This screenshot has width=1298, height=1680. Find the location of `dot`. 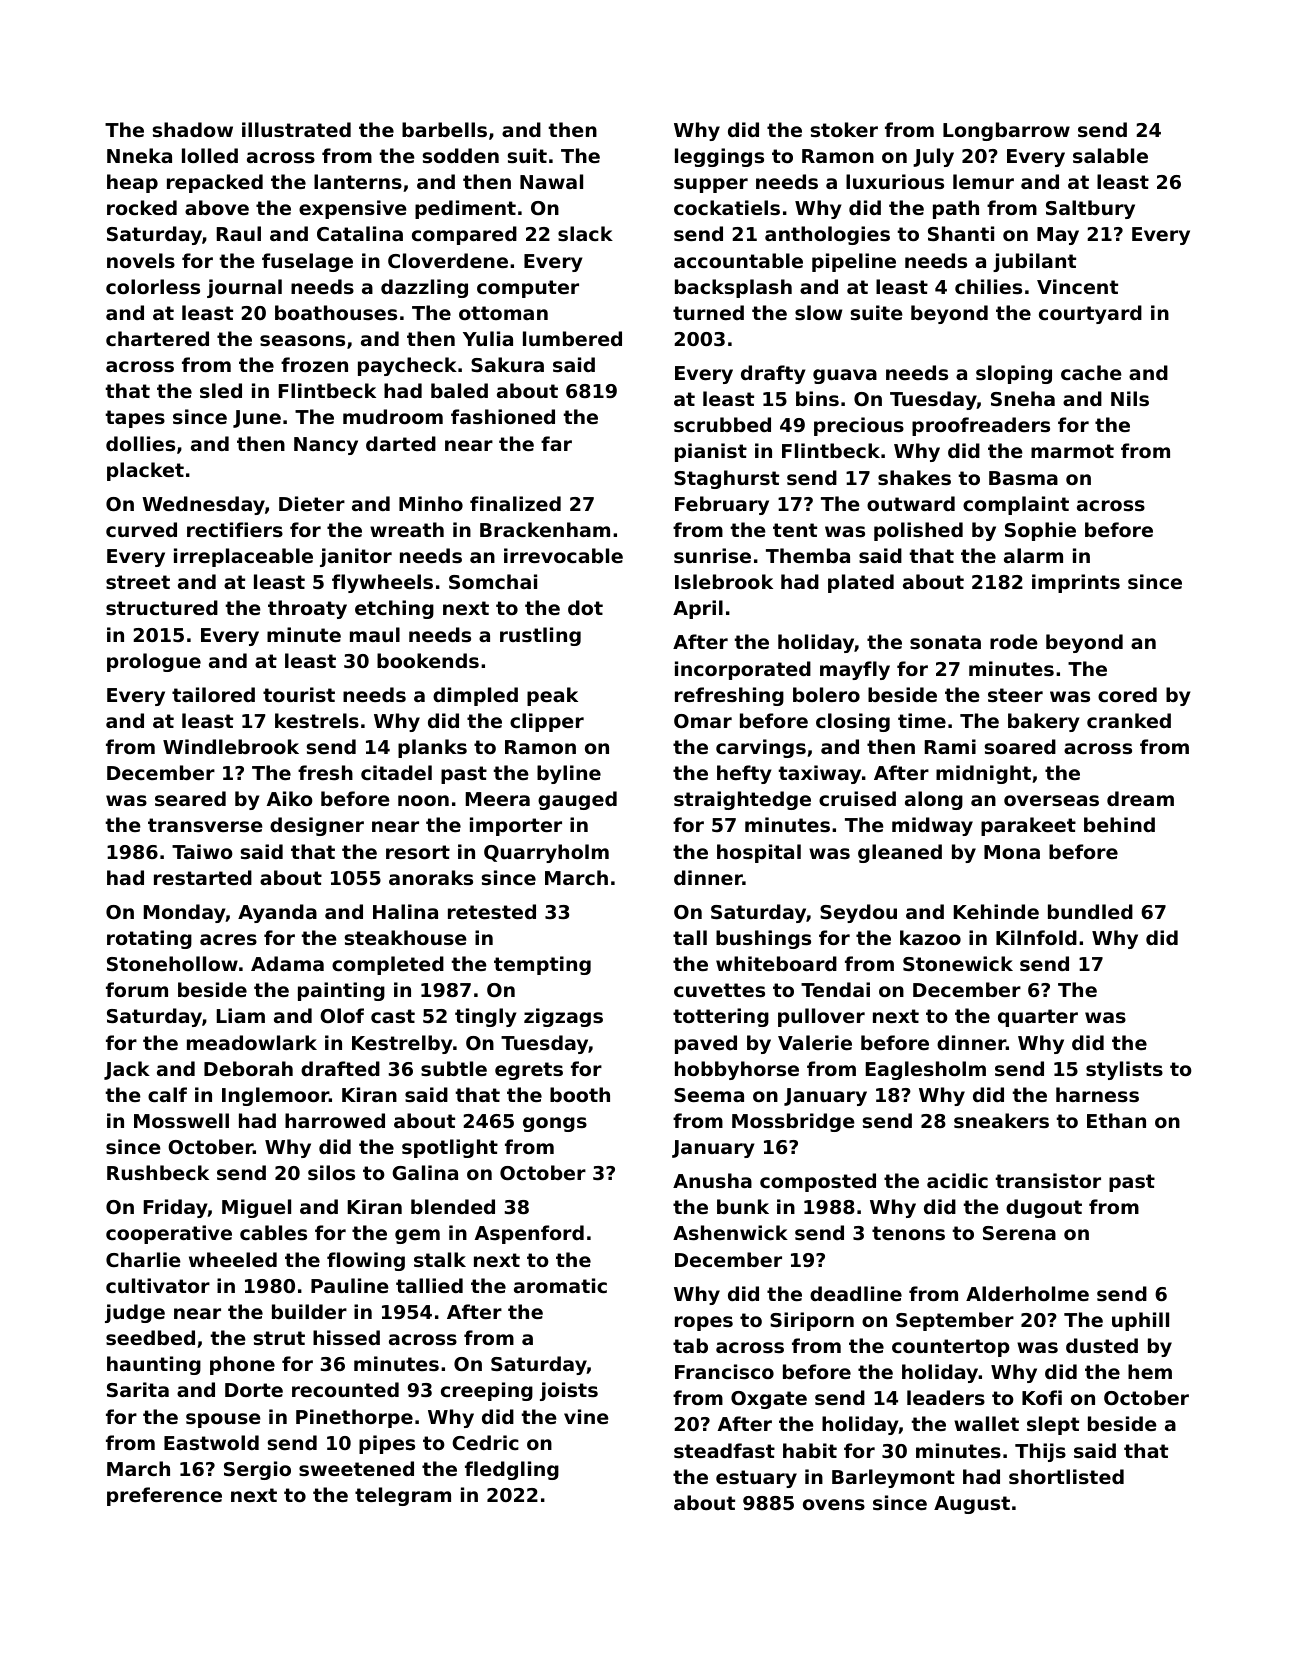

dot is located at coordinates (585, 607).
